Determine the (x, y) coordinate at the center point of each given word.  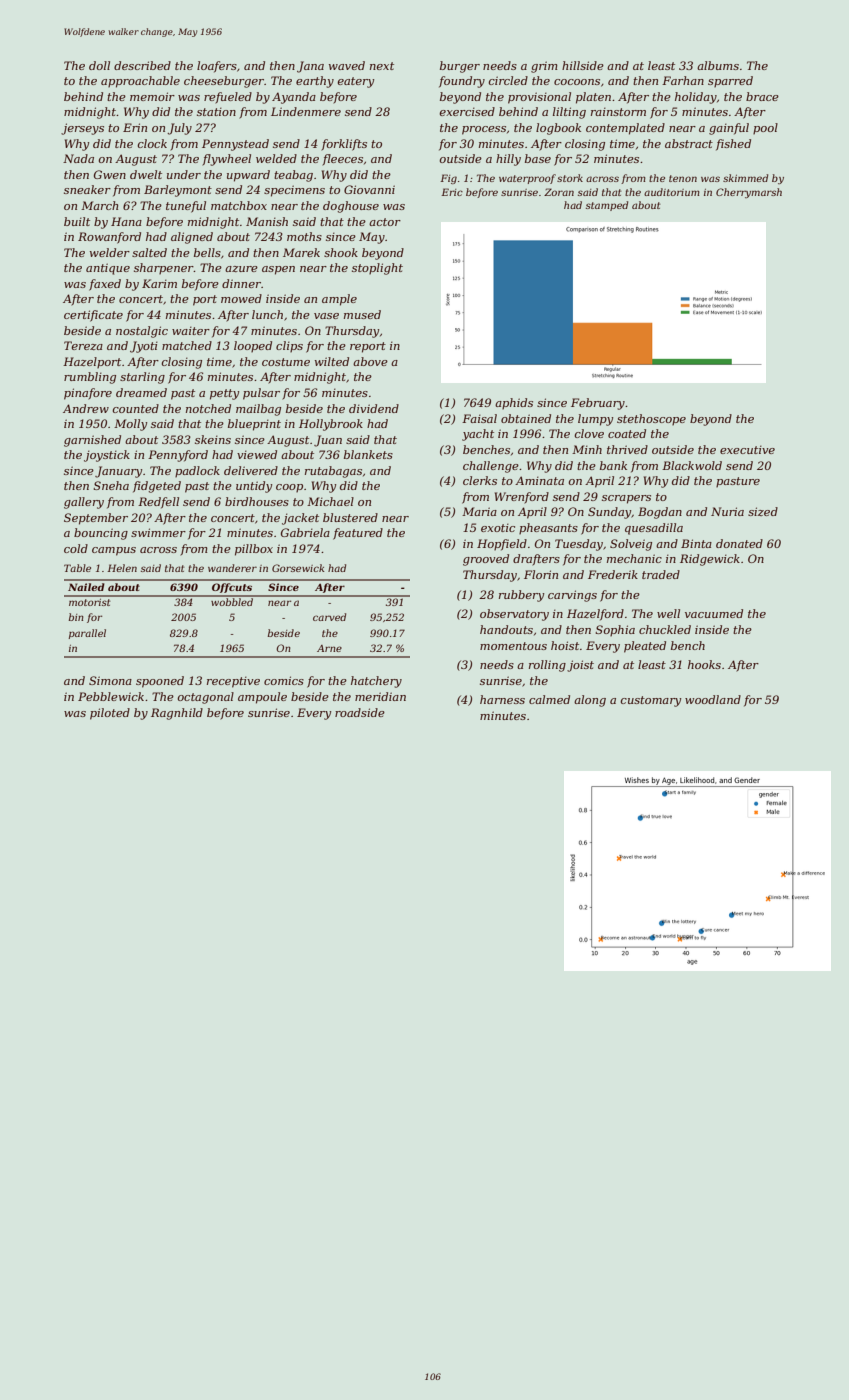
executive (747, 450)
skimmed (745, 178)
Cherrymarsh (749, 193)
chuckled (665, 629)
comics (284, 680)
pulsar (261, 394)
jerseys (82, 129)
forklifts (344, 145)
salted (149, 252)
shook (341, 252)
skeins (213, 439)
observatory (514, 615)
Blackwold (692, 465)
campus (114, 551)
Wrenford (522, 498)
